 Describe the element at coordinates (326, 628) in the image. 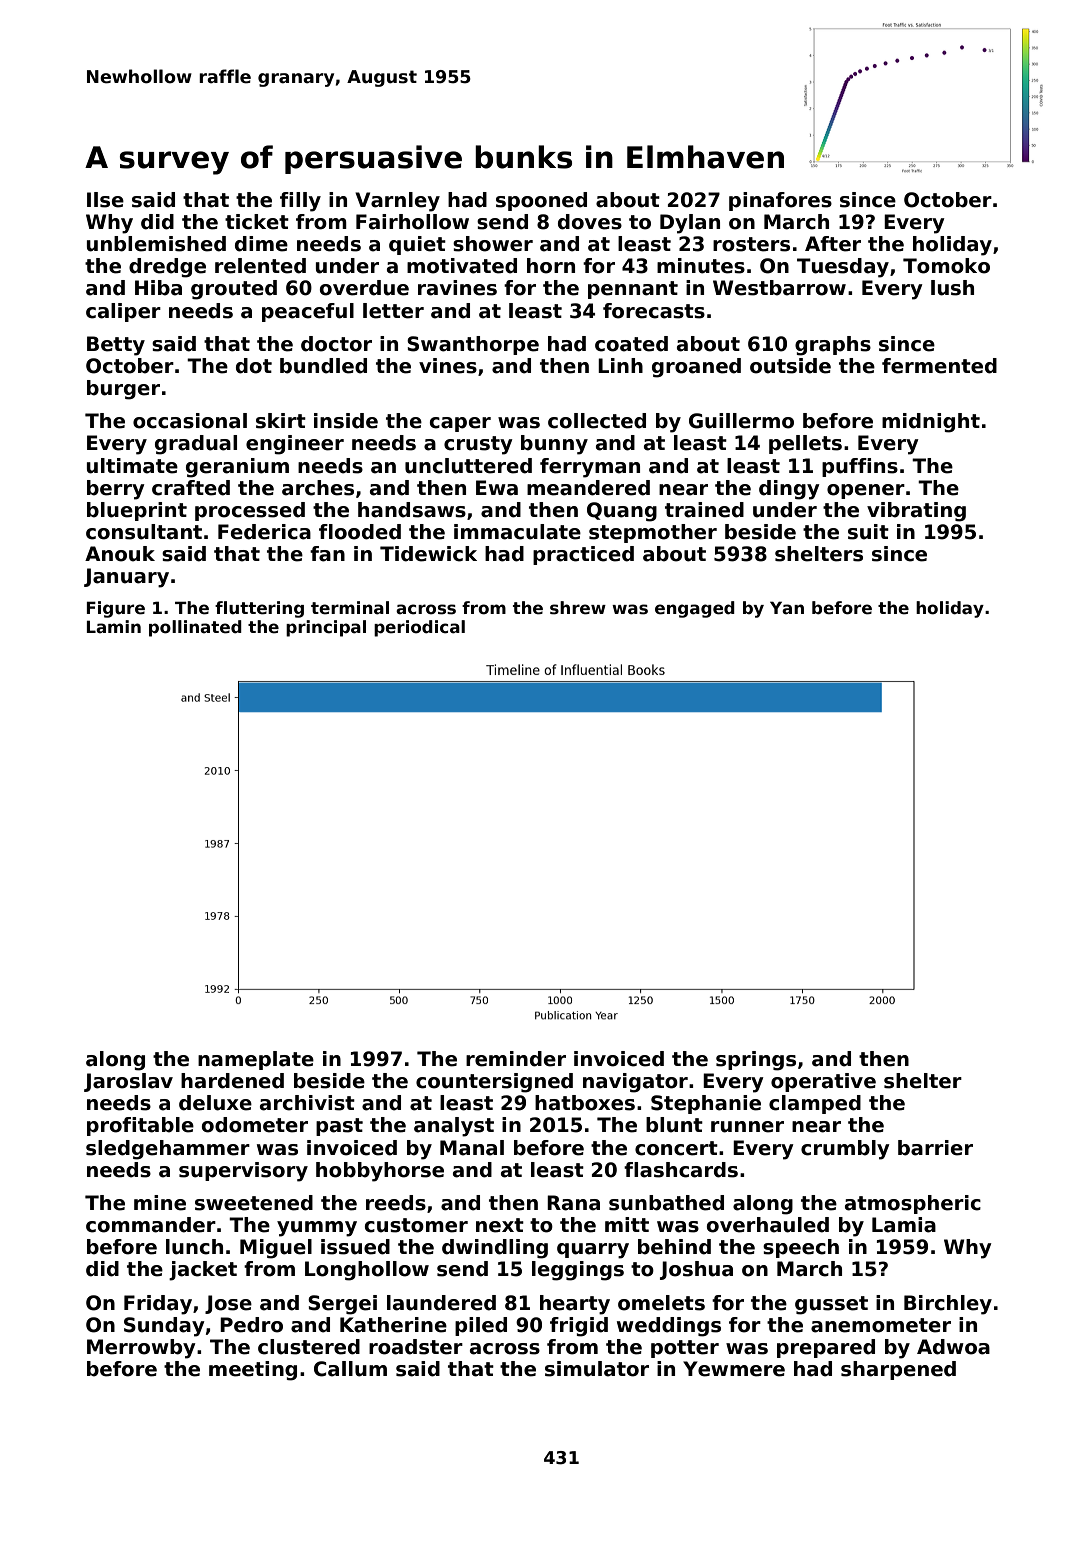

I see `principal` at that location.
